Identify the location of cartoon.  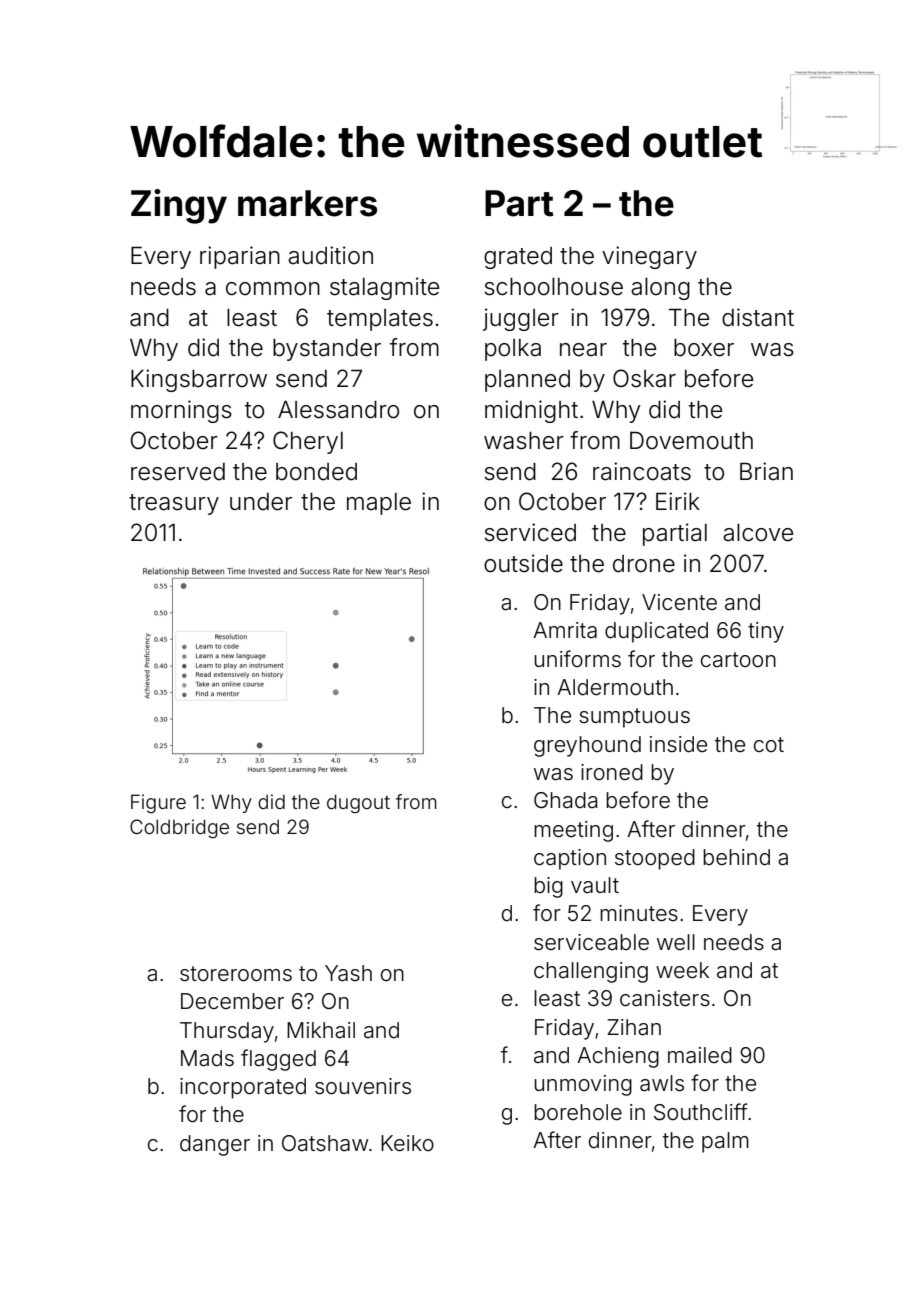
(738, 660).
